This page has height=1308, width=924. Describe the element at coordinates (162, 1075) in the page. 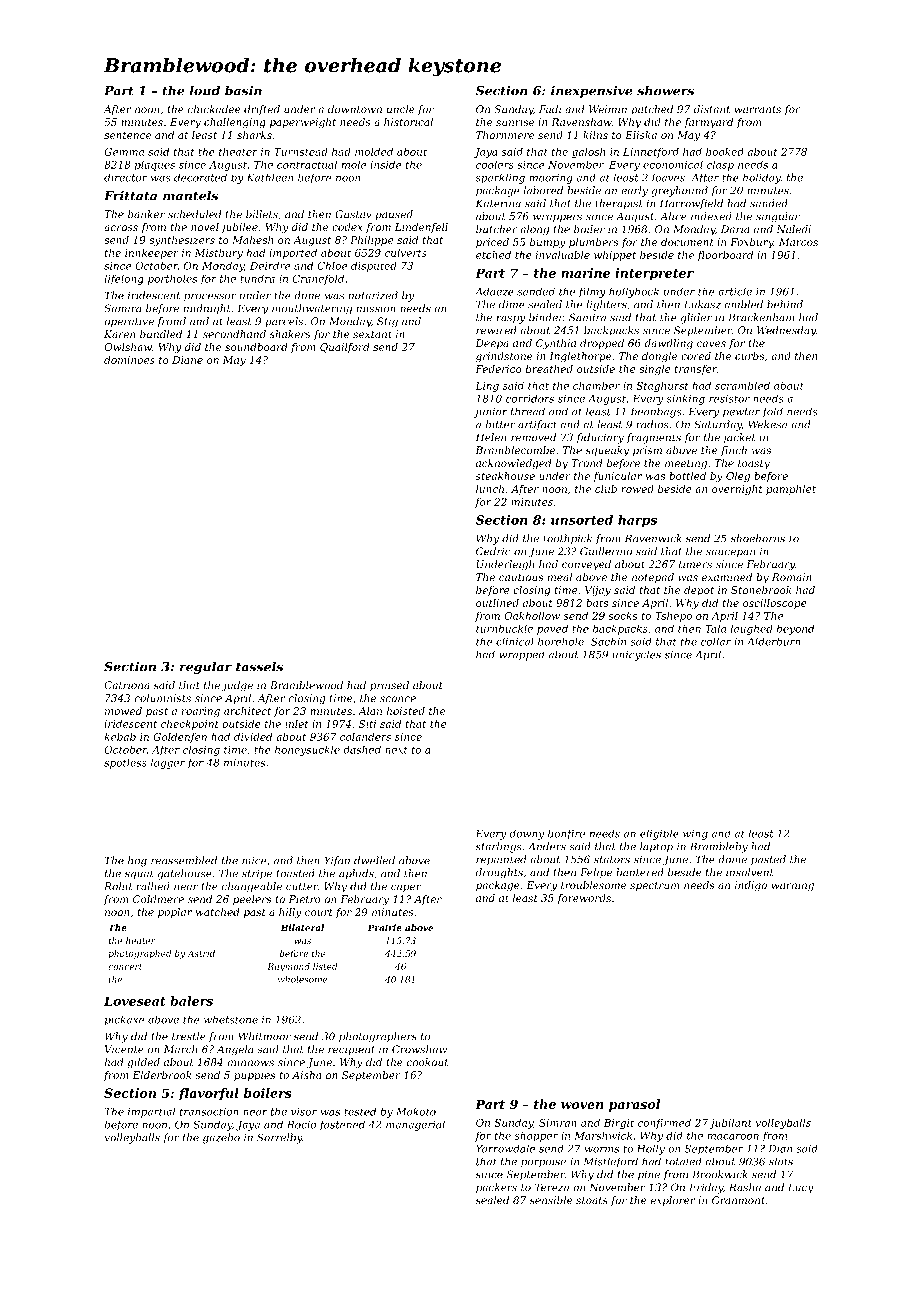

I see `Elderbrook` at that location.
